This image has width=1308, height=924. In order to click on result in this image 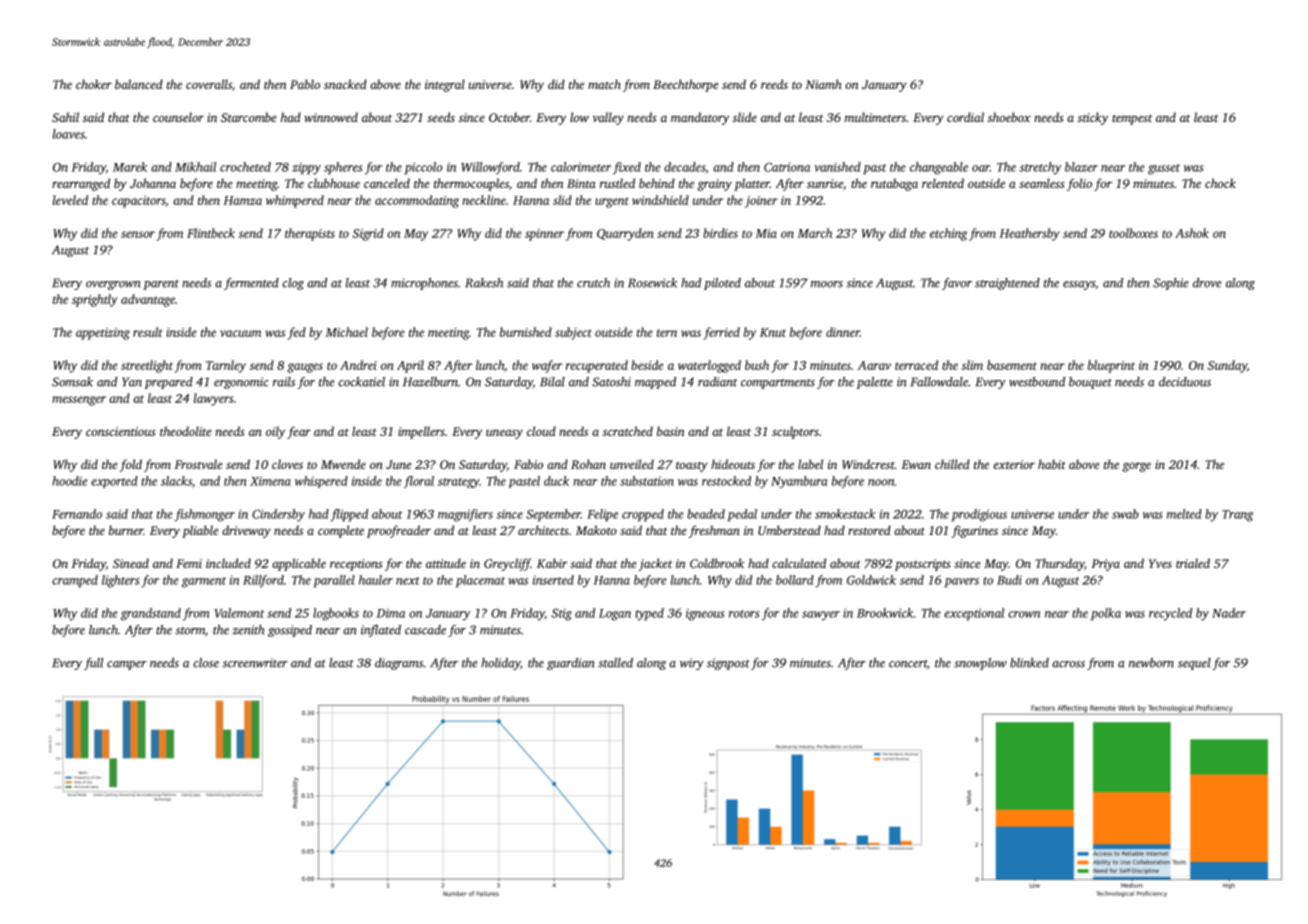, I will do `click(148, 332)`.
